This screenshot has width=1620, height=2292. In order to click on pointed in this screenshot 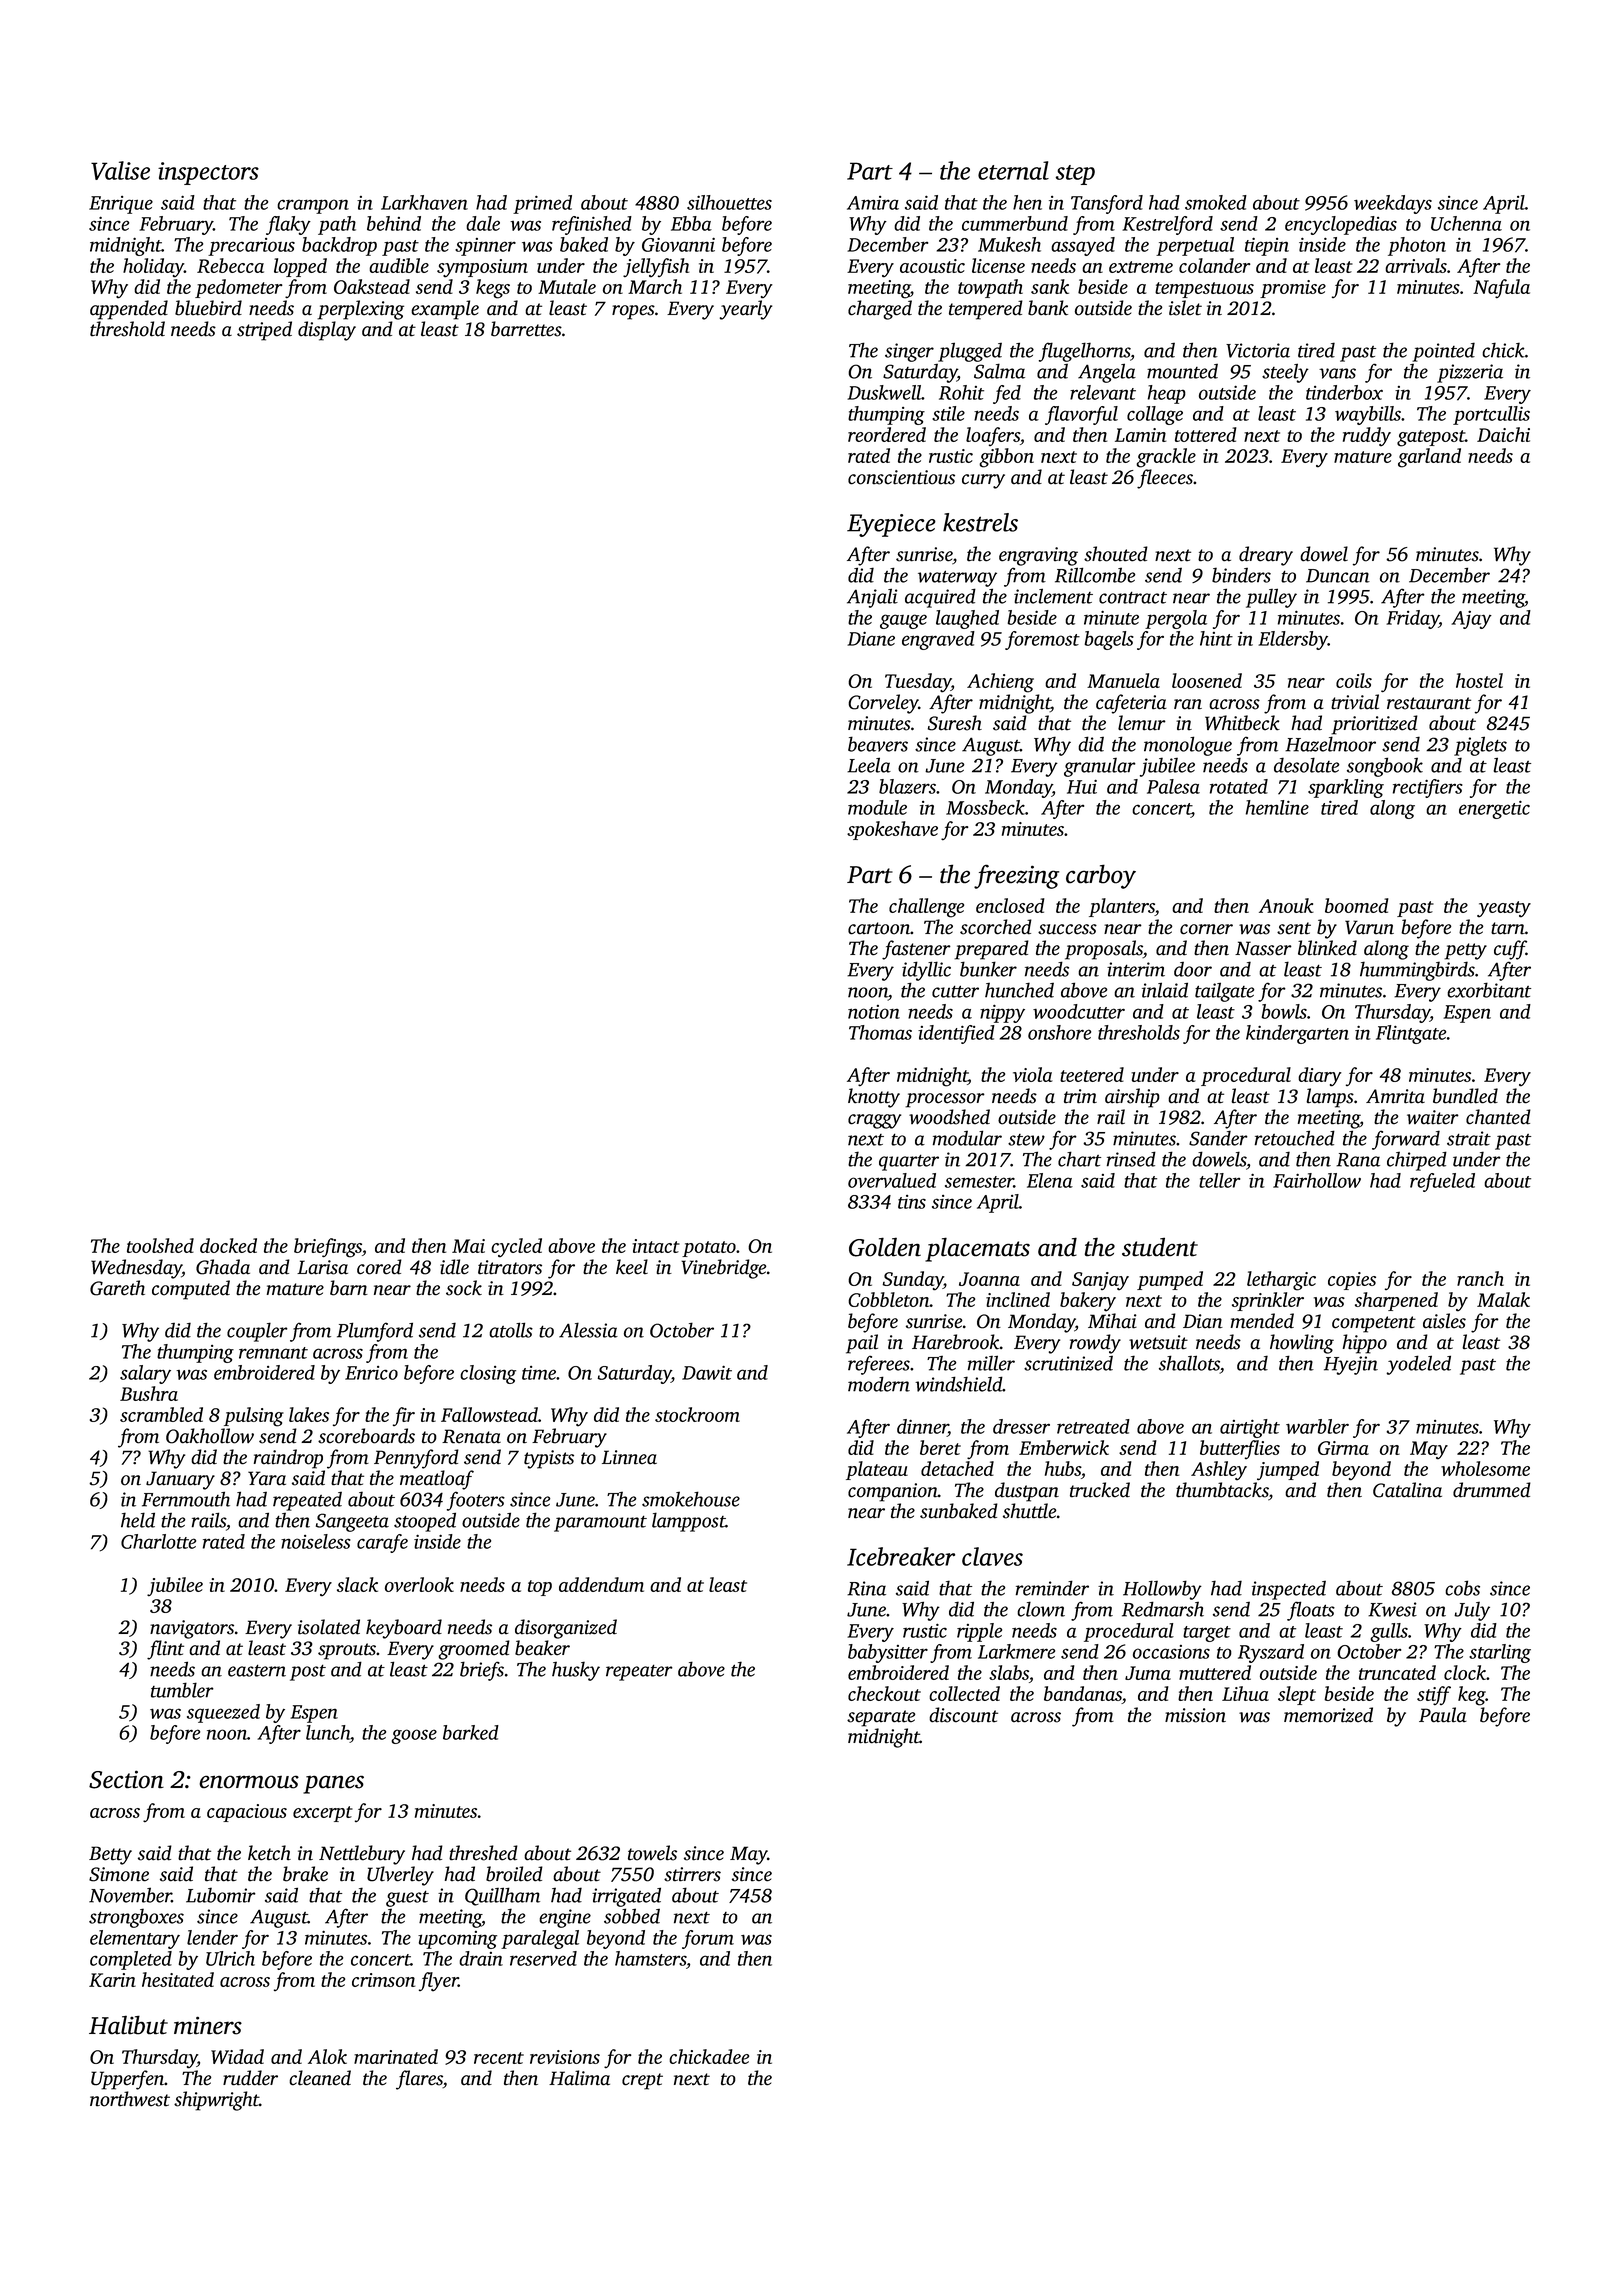, I will do `click(1443, 352)`.
